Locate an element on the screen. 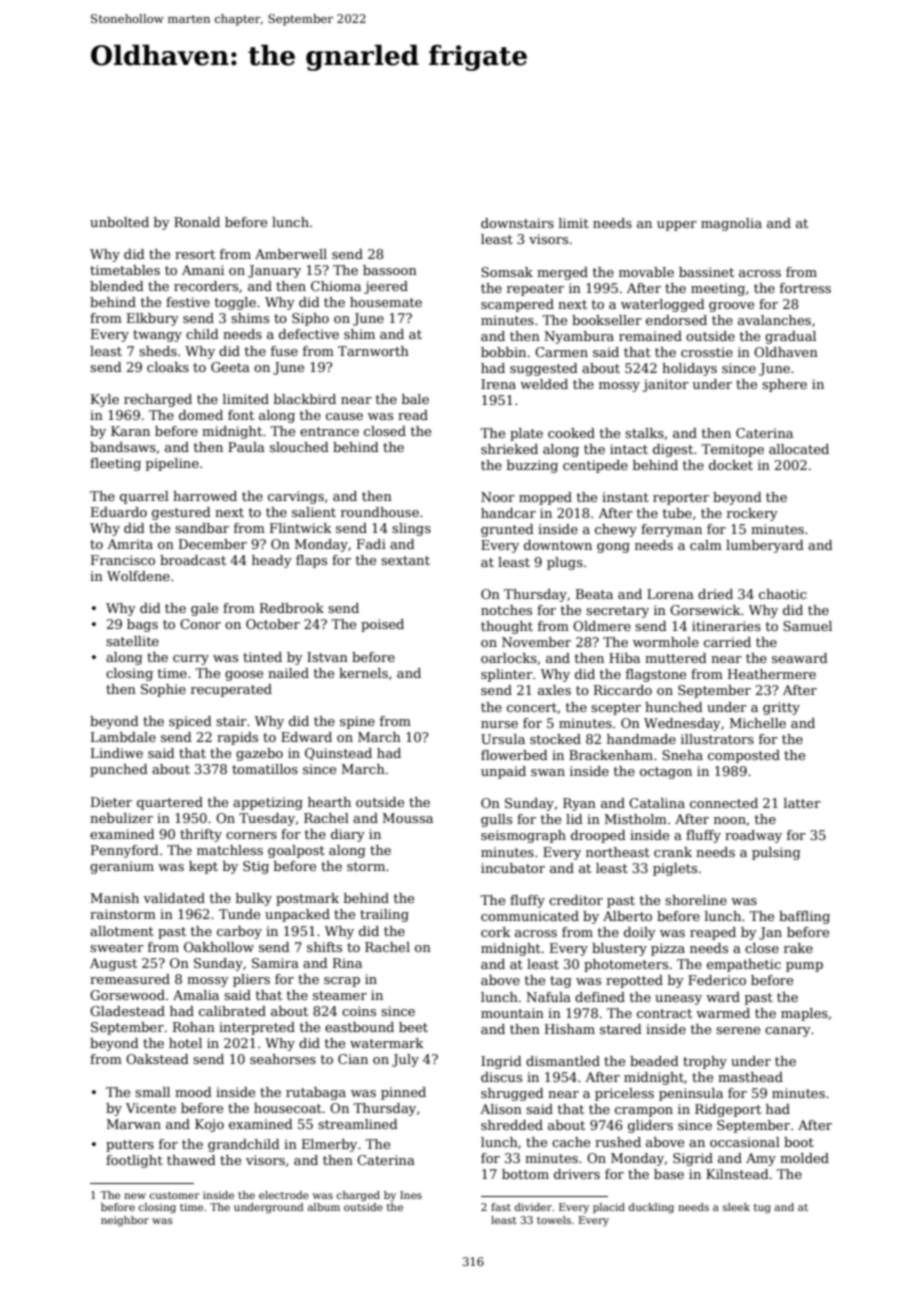 The width and height of the screenshot is (924, 1308). neighbor is located at coordinates (125, 1221).
